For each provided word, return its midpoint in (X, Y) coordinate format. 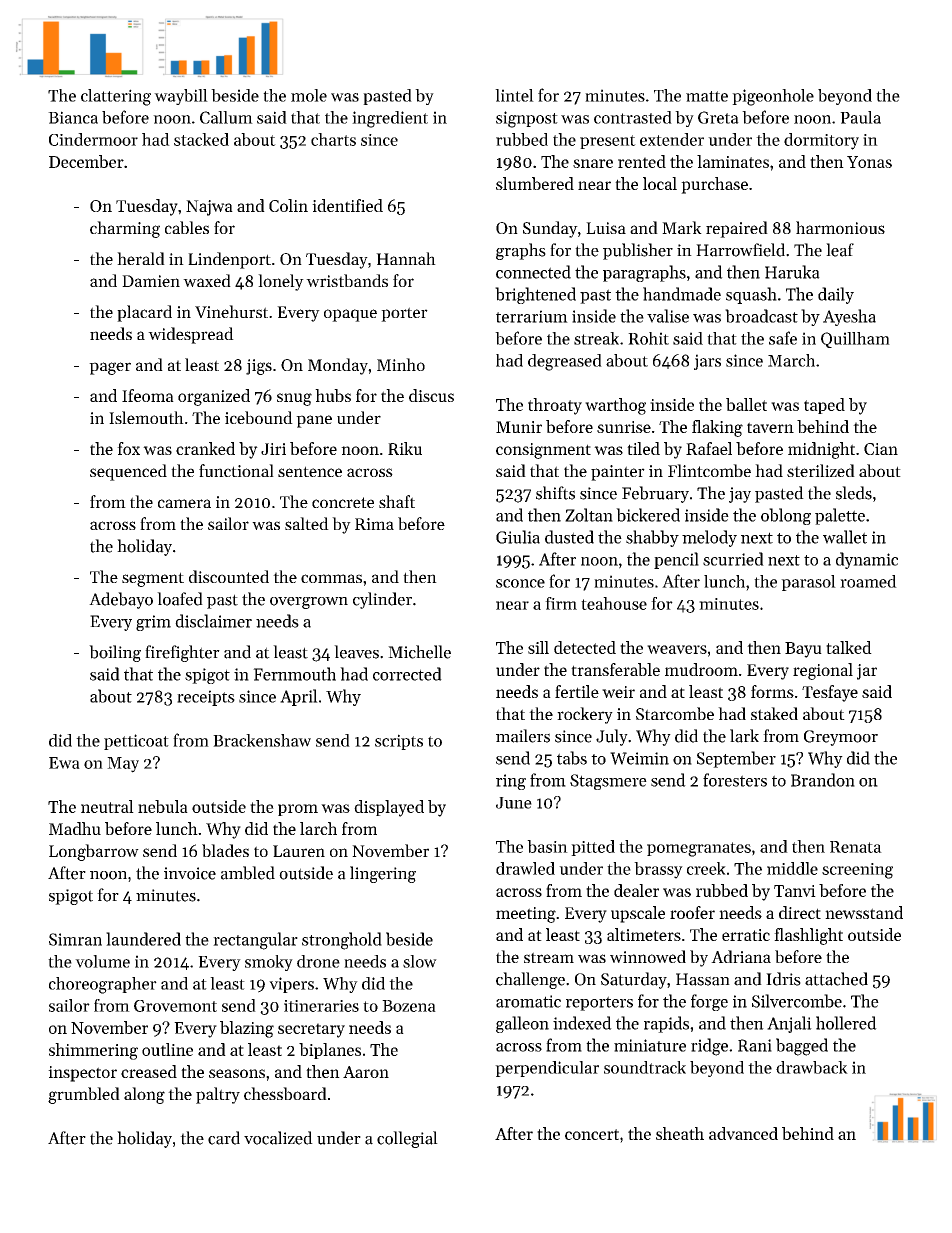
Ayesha (849, 317)
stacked (201, 139)
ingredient (390, 119)
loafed (180, 599)
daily (836, 295)
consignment (543, 451)
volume (102, 961)
